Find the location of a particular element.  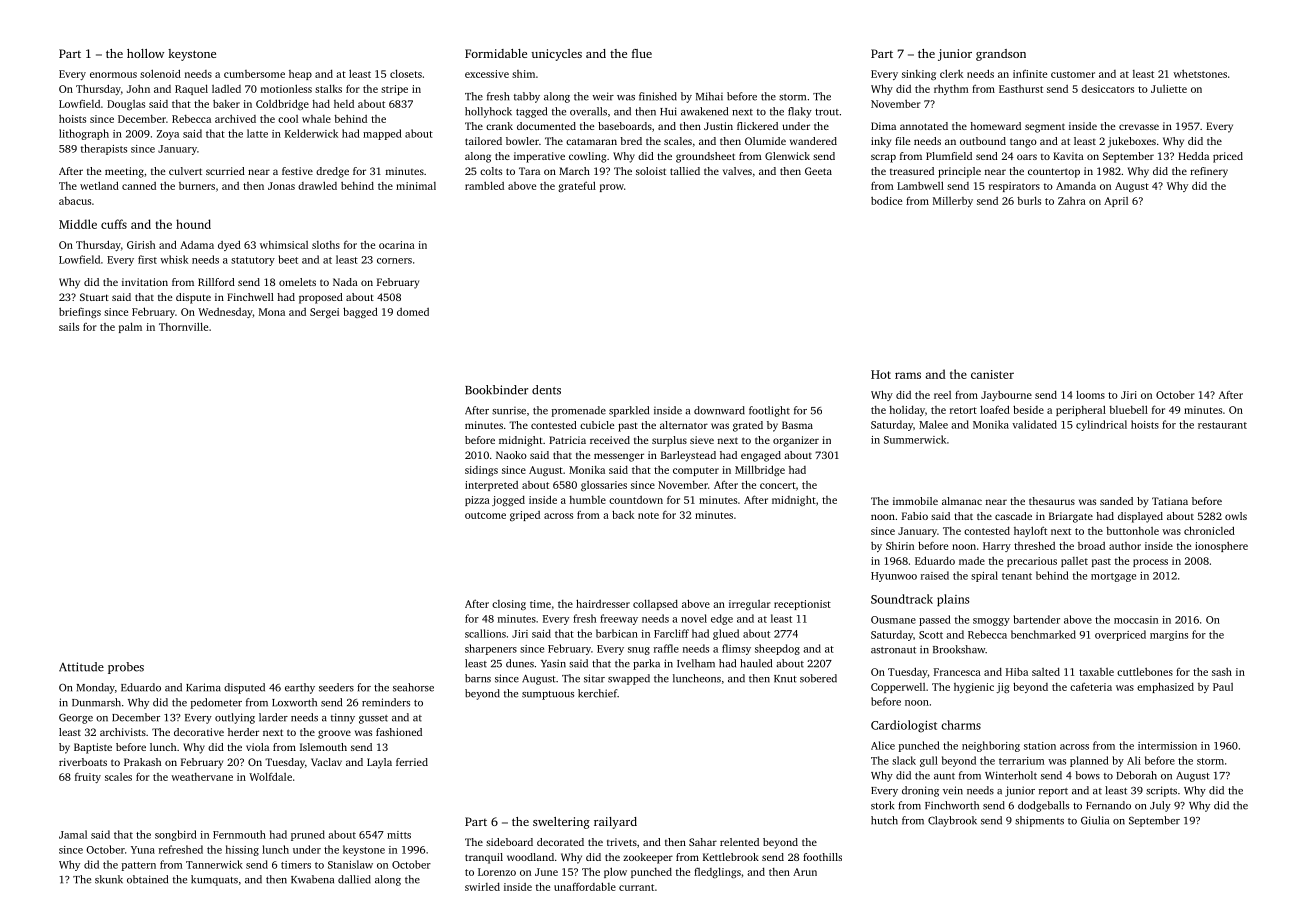

probes is located at coordinates (126, 668).
